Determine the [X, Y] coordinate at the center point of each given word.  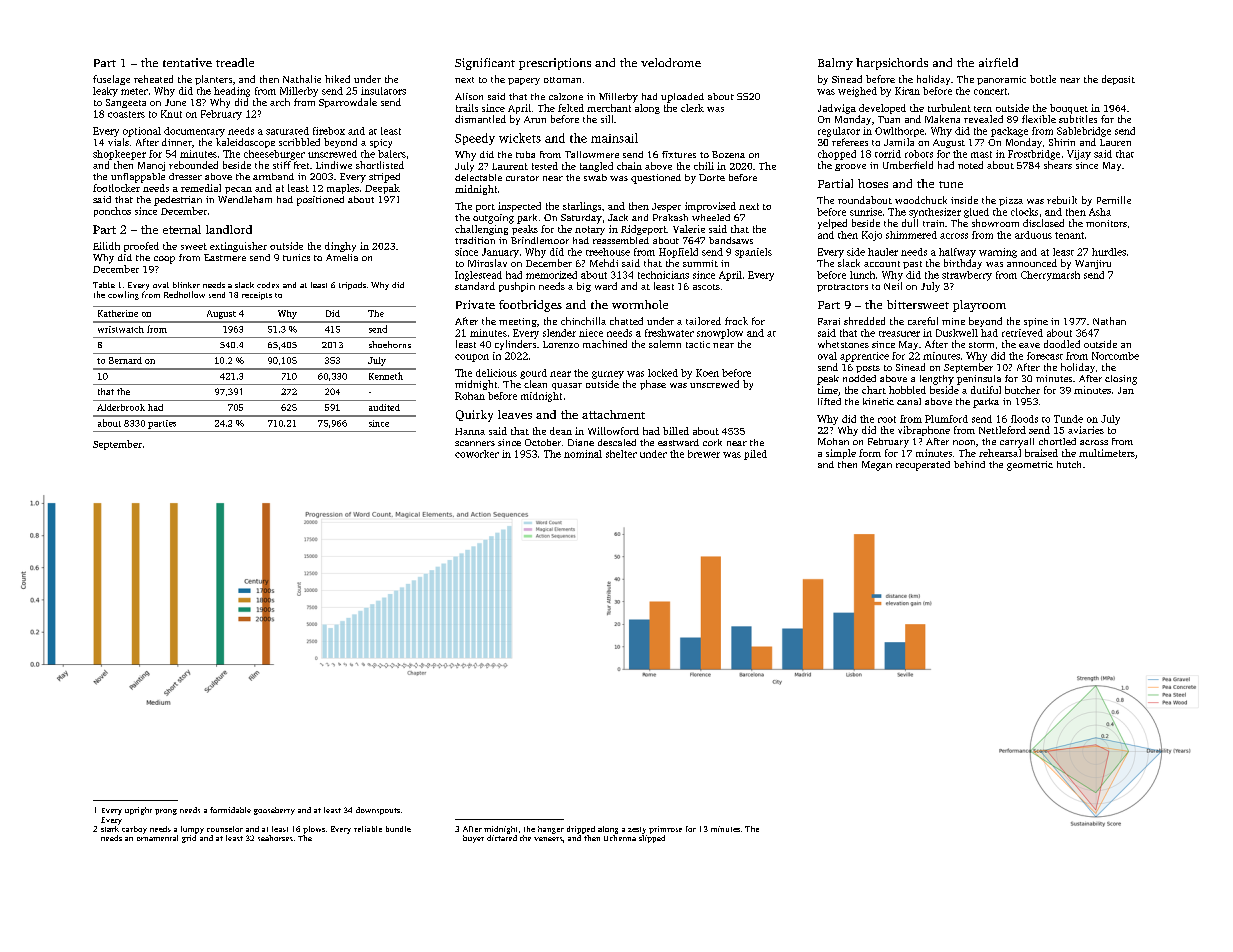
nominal [583, 454]
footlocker [116, 188]
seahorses [275, 838]
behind [969, 464]
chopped [837, 155]
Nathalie [302, 79]
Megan [877, 466]
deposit [1118, 80]
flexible [1039, 119]
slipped [652, 839]
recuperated [923, 466]
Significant [485, 64]
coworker [477, 454]
